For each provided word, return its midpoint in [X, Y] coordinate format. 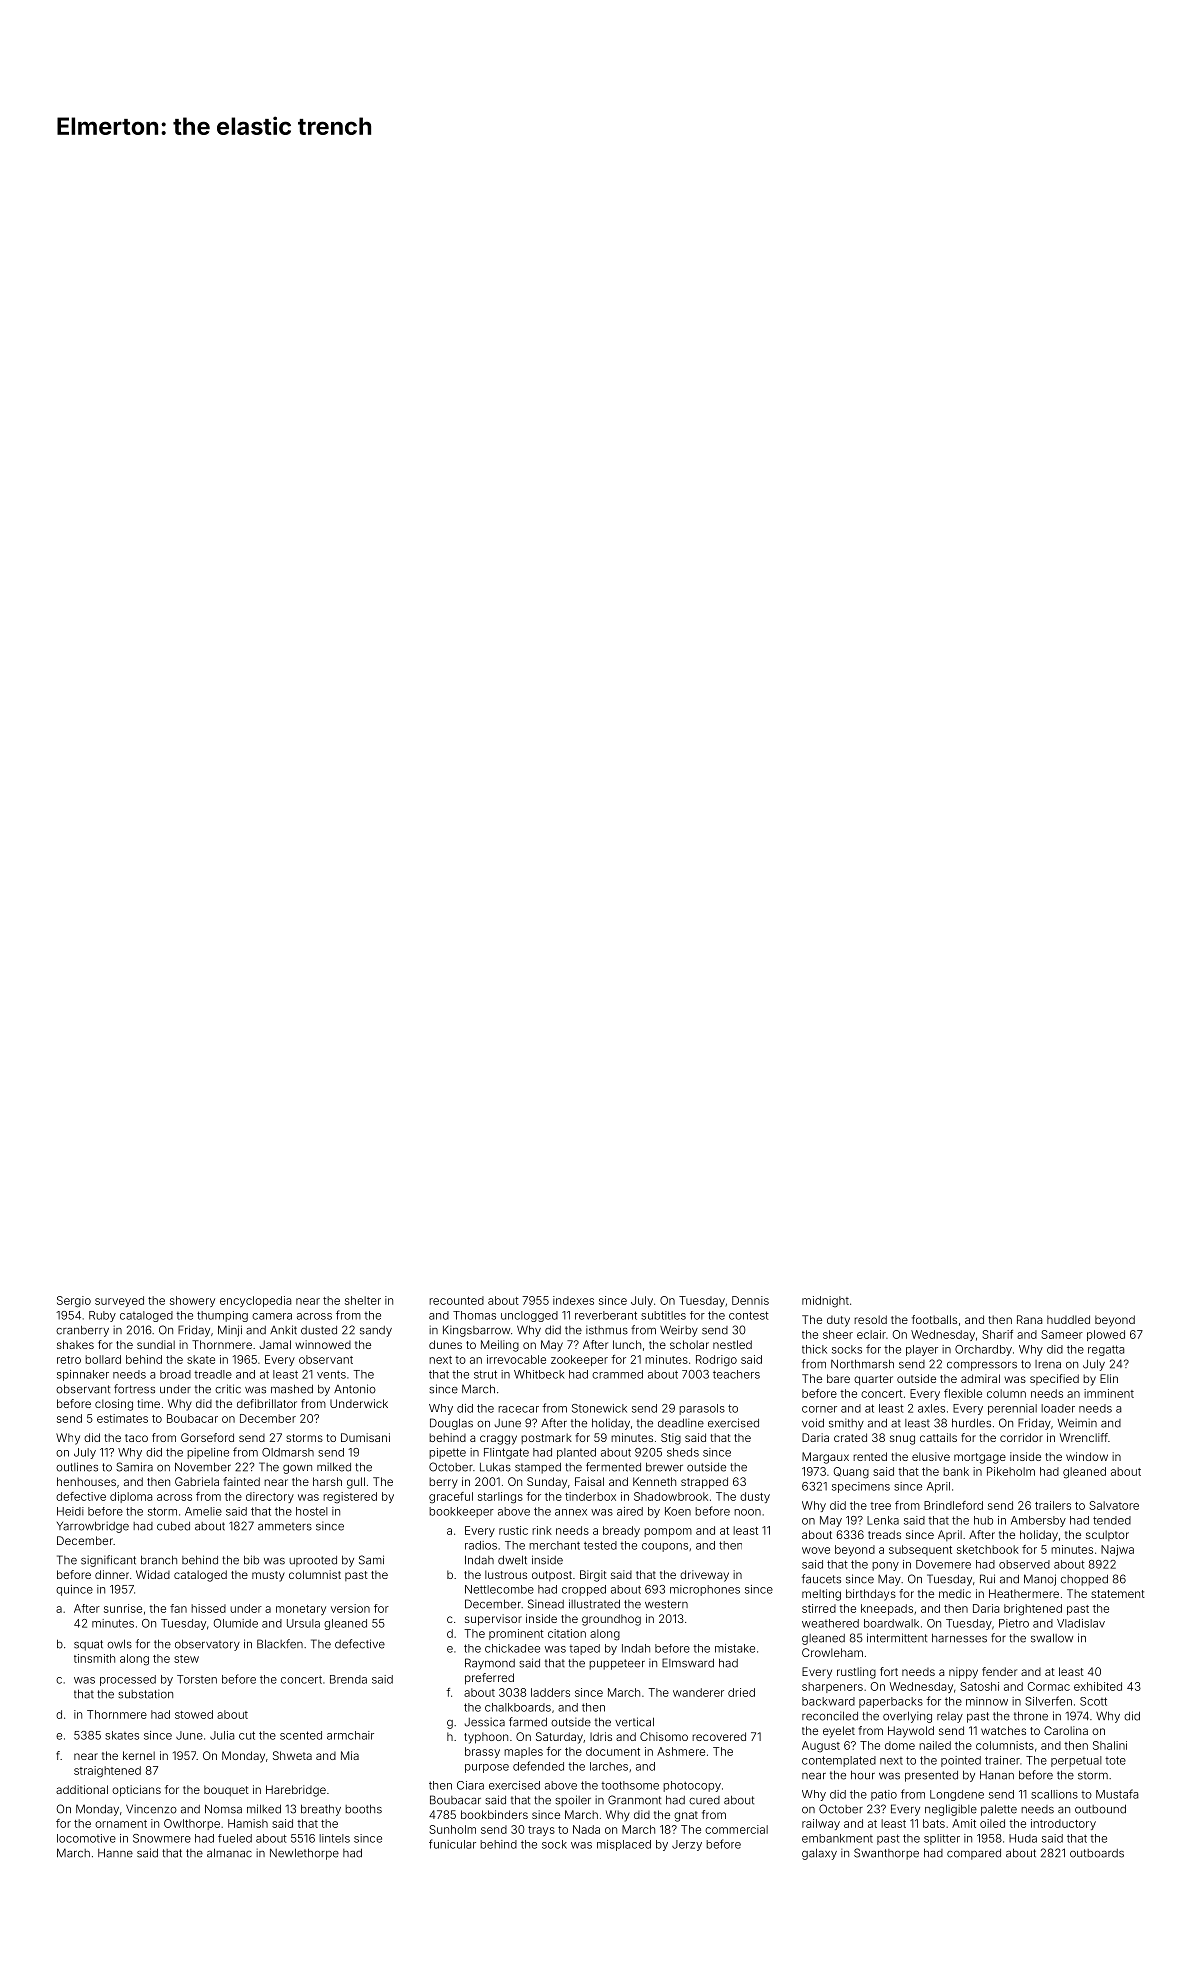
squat [88, 1645]
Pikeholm [1011, 1471]
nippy [963, 1673]
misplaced [624, 1845]
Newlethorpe [304, 1854]
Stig [671, 1439]
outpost [552, 1576]
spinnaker [83, 1375]
